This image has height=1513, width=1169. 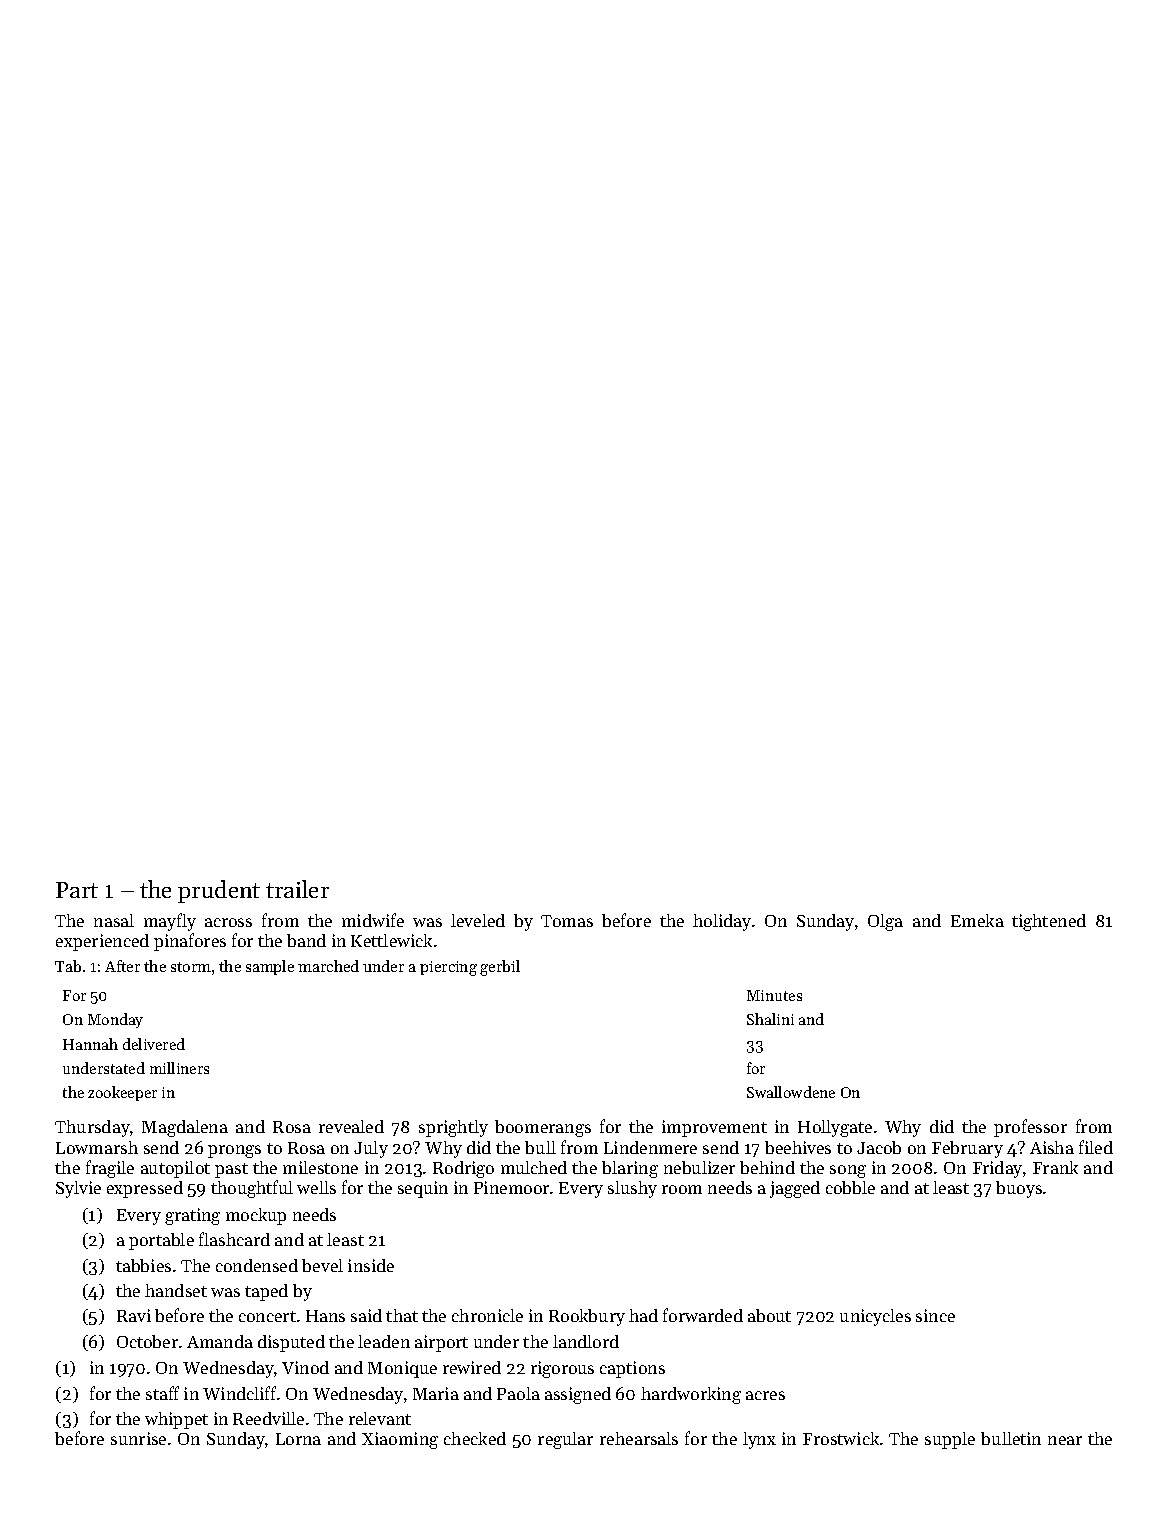 What do you see at coordinates (487, 1315) in the image?
I see `chronicle` at bounding box center [487, 1315].
